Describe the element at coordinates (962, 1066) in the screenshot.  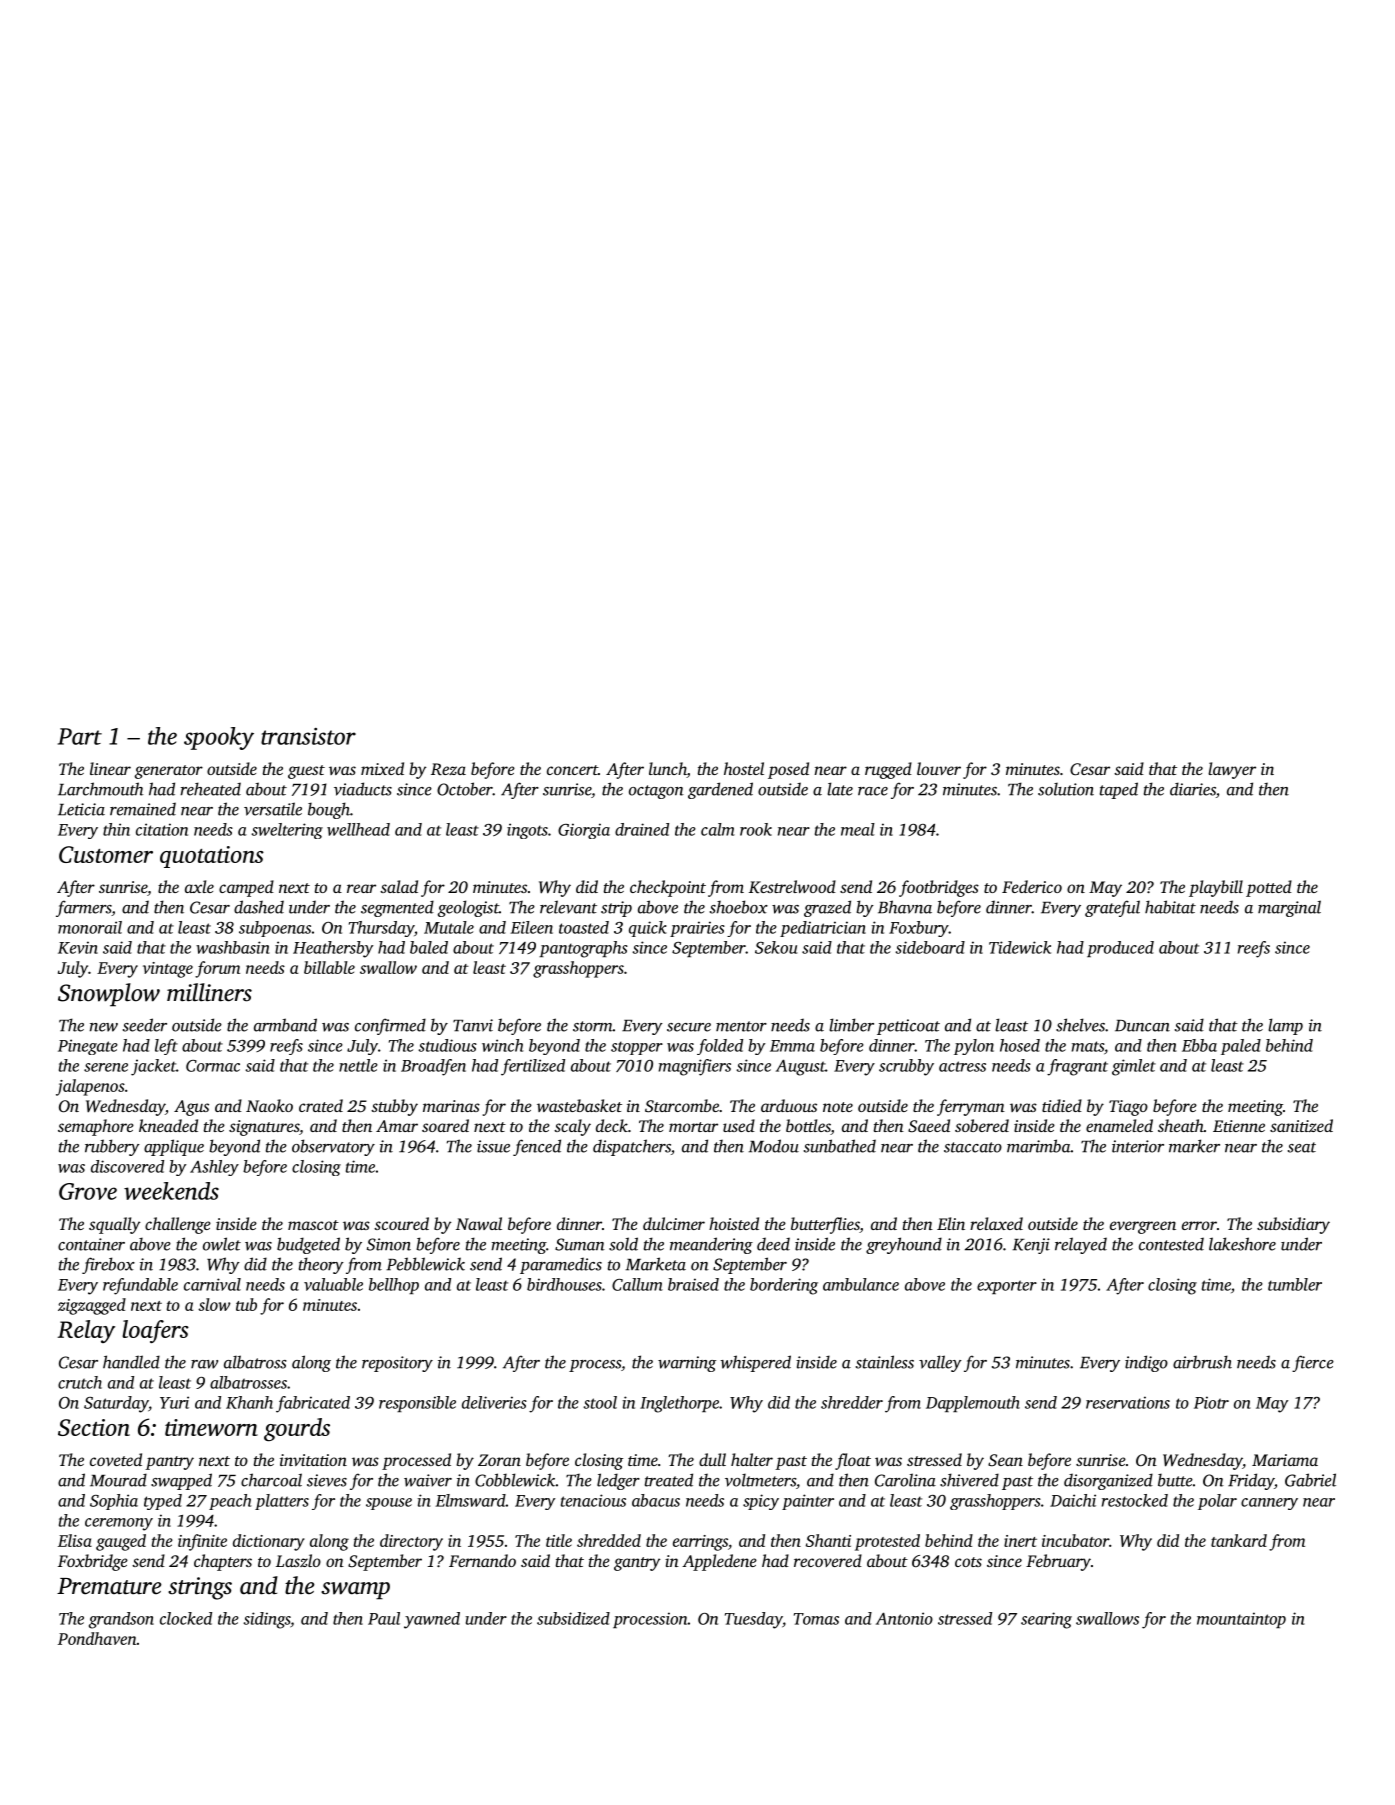
I see `actress` at that location.
